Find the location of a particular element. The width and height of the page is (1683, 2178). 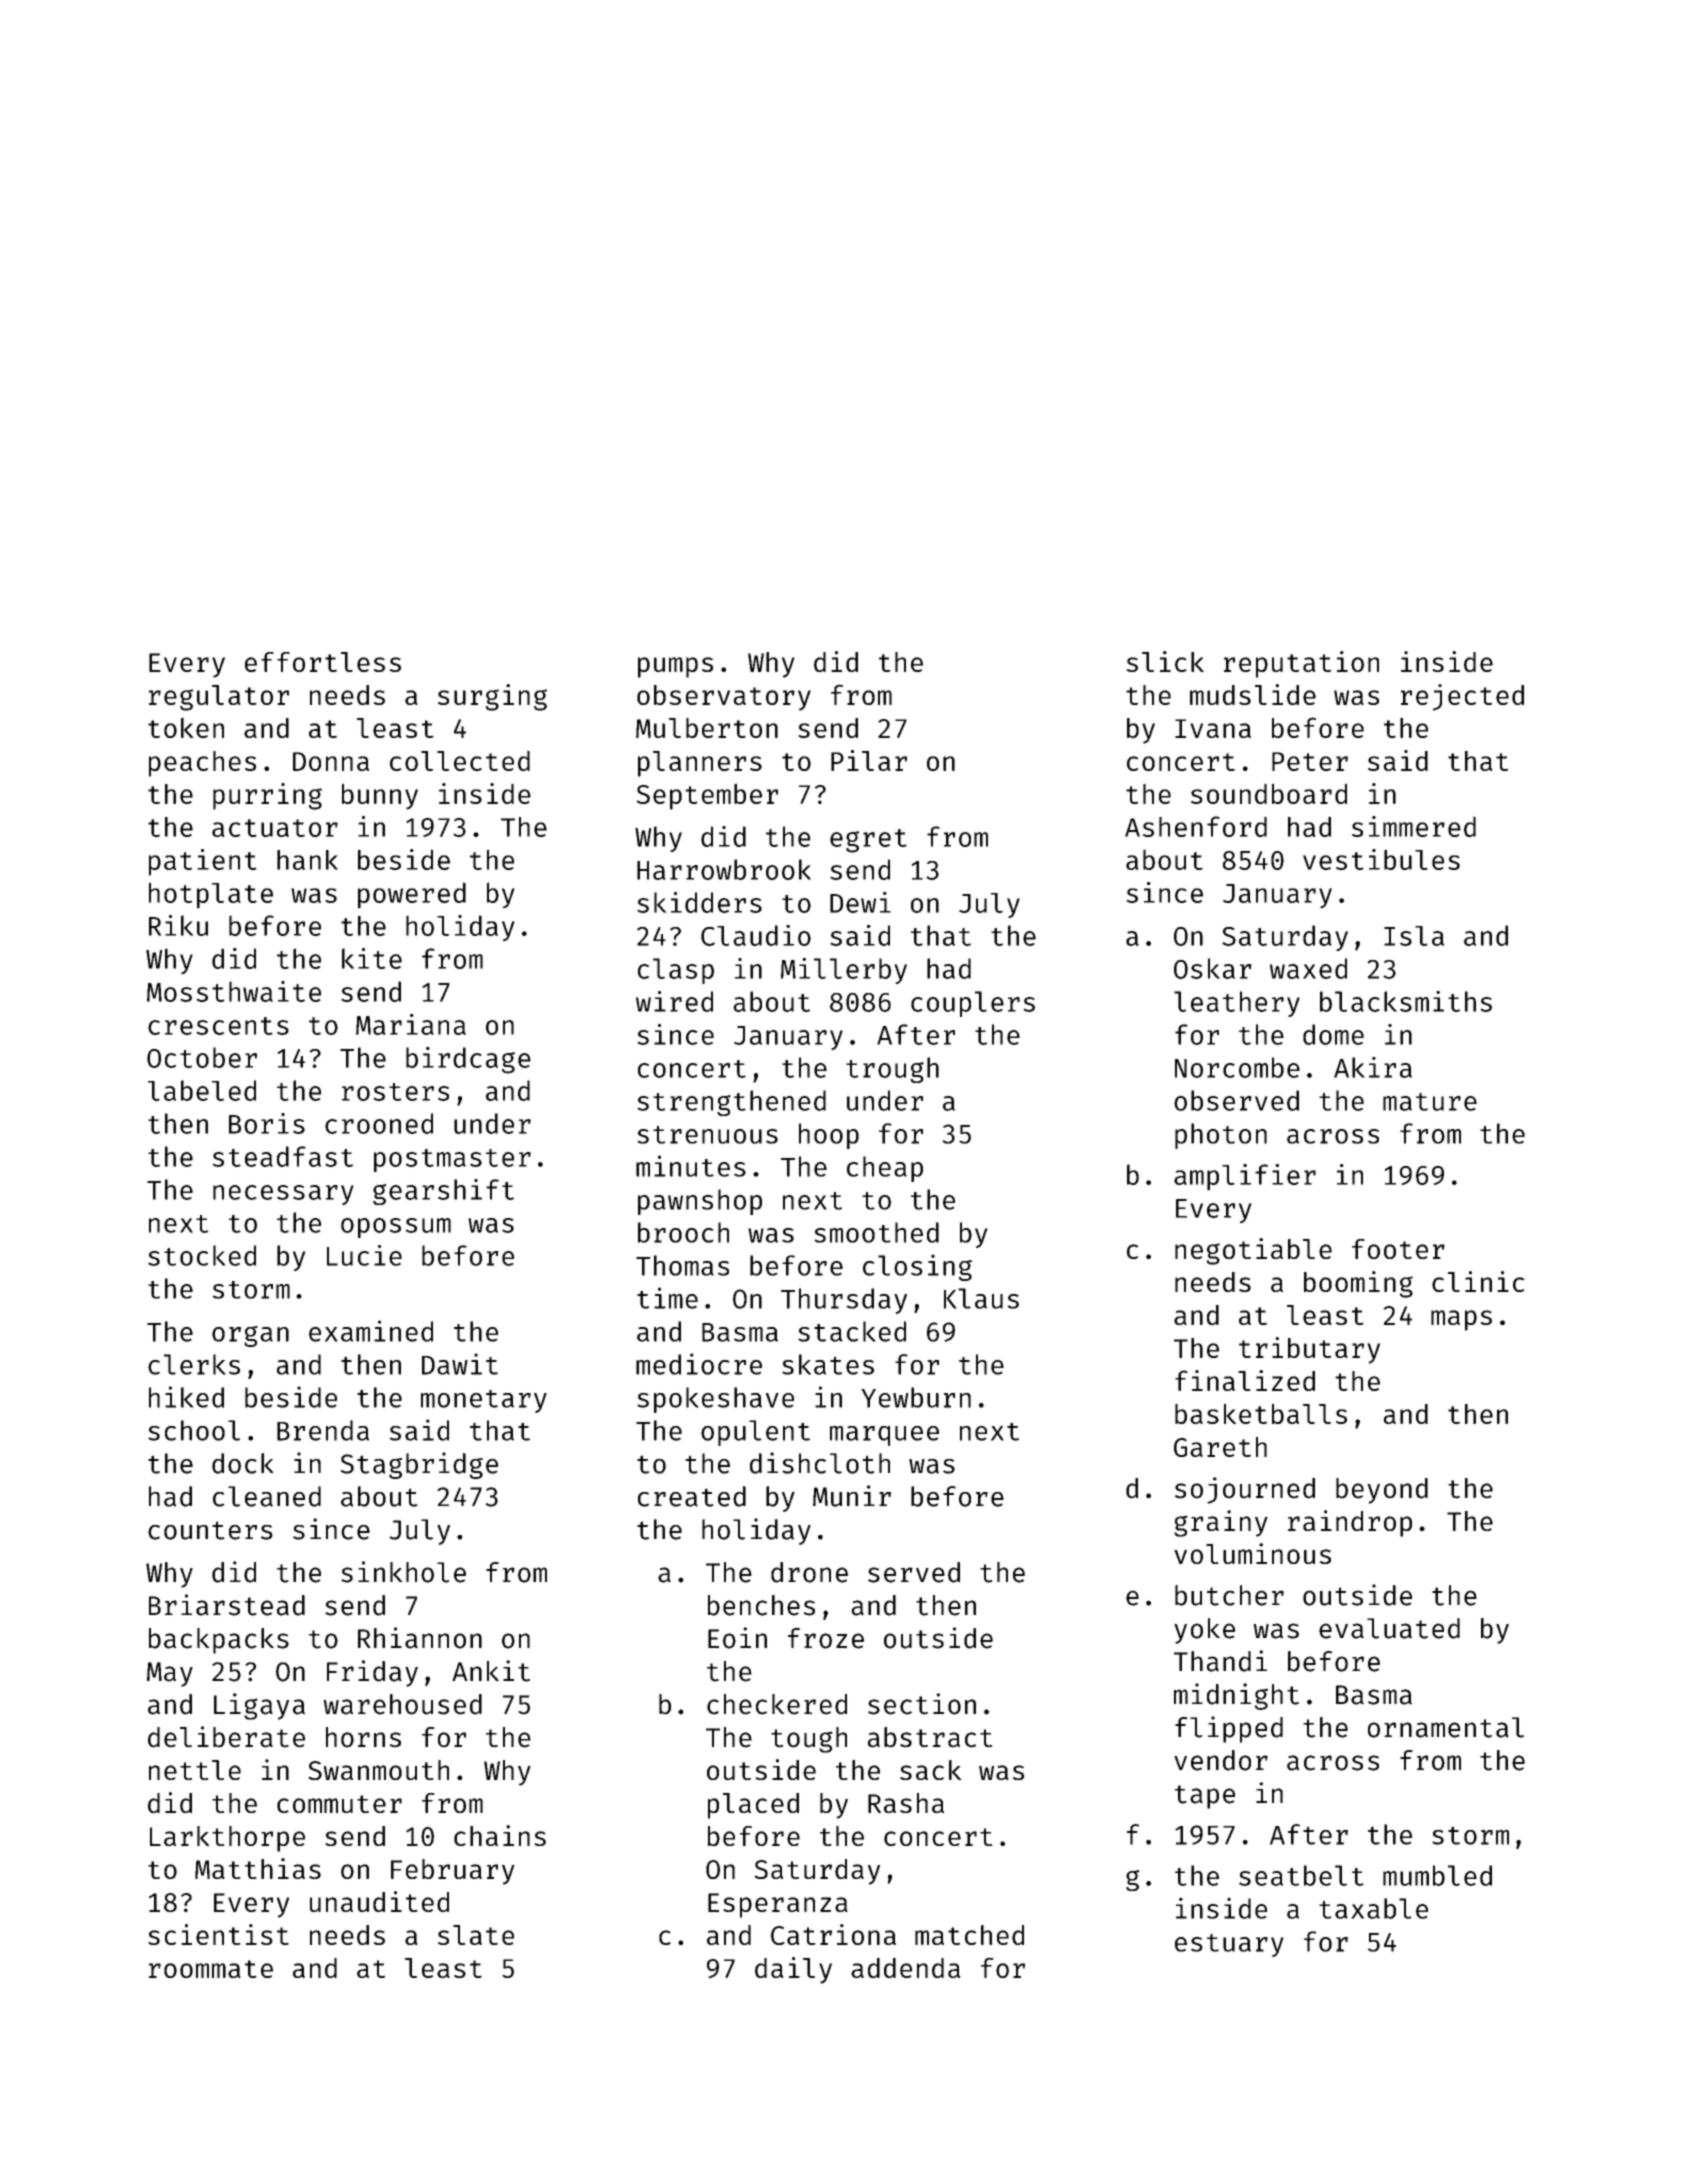

Norcombe is located at coordinates (1237, 1067).
